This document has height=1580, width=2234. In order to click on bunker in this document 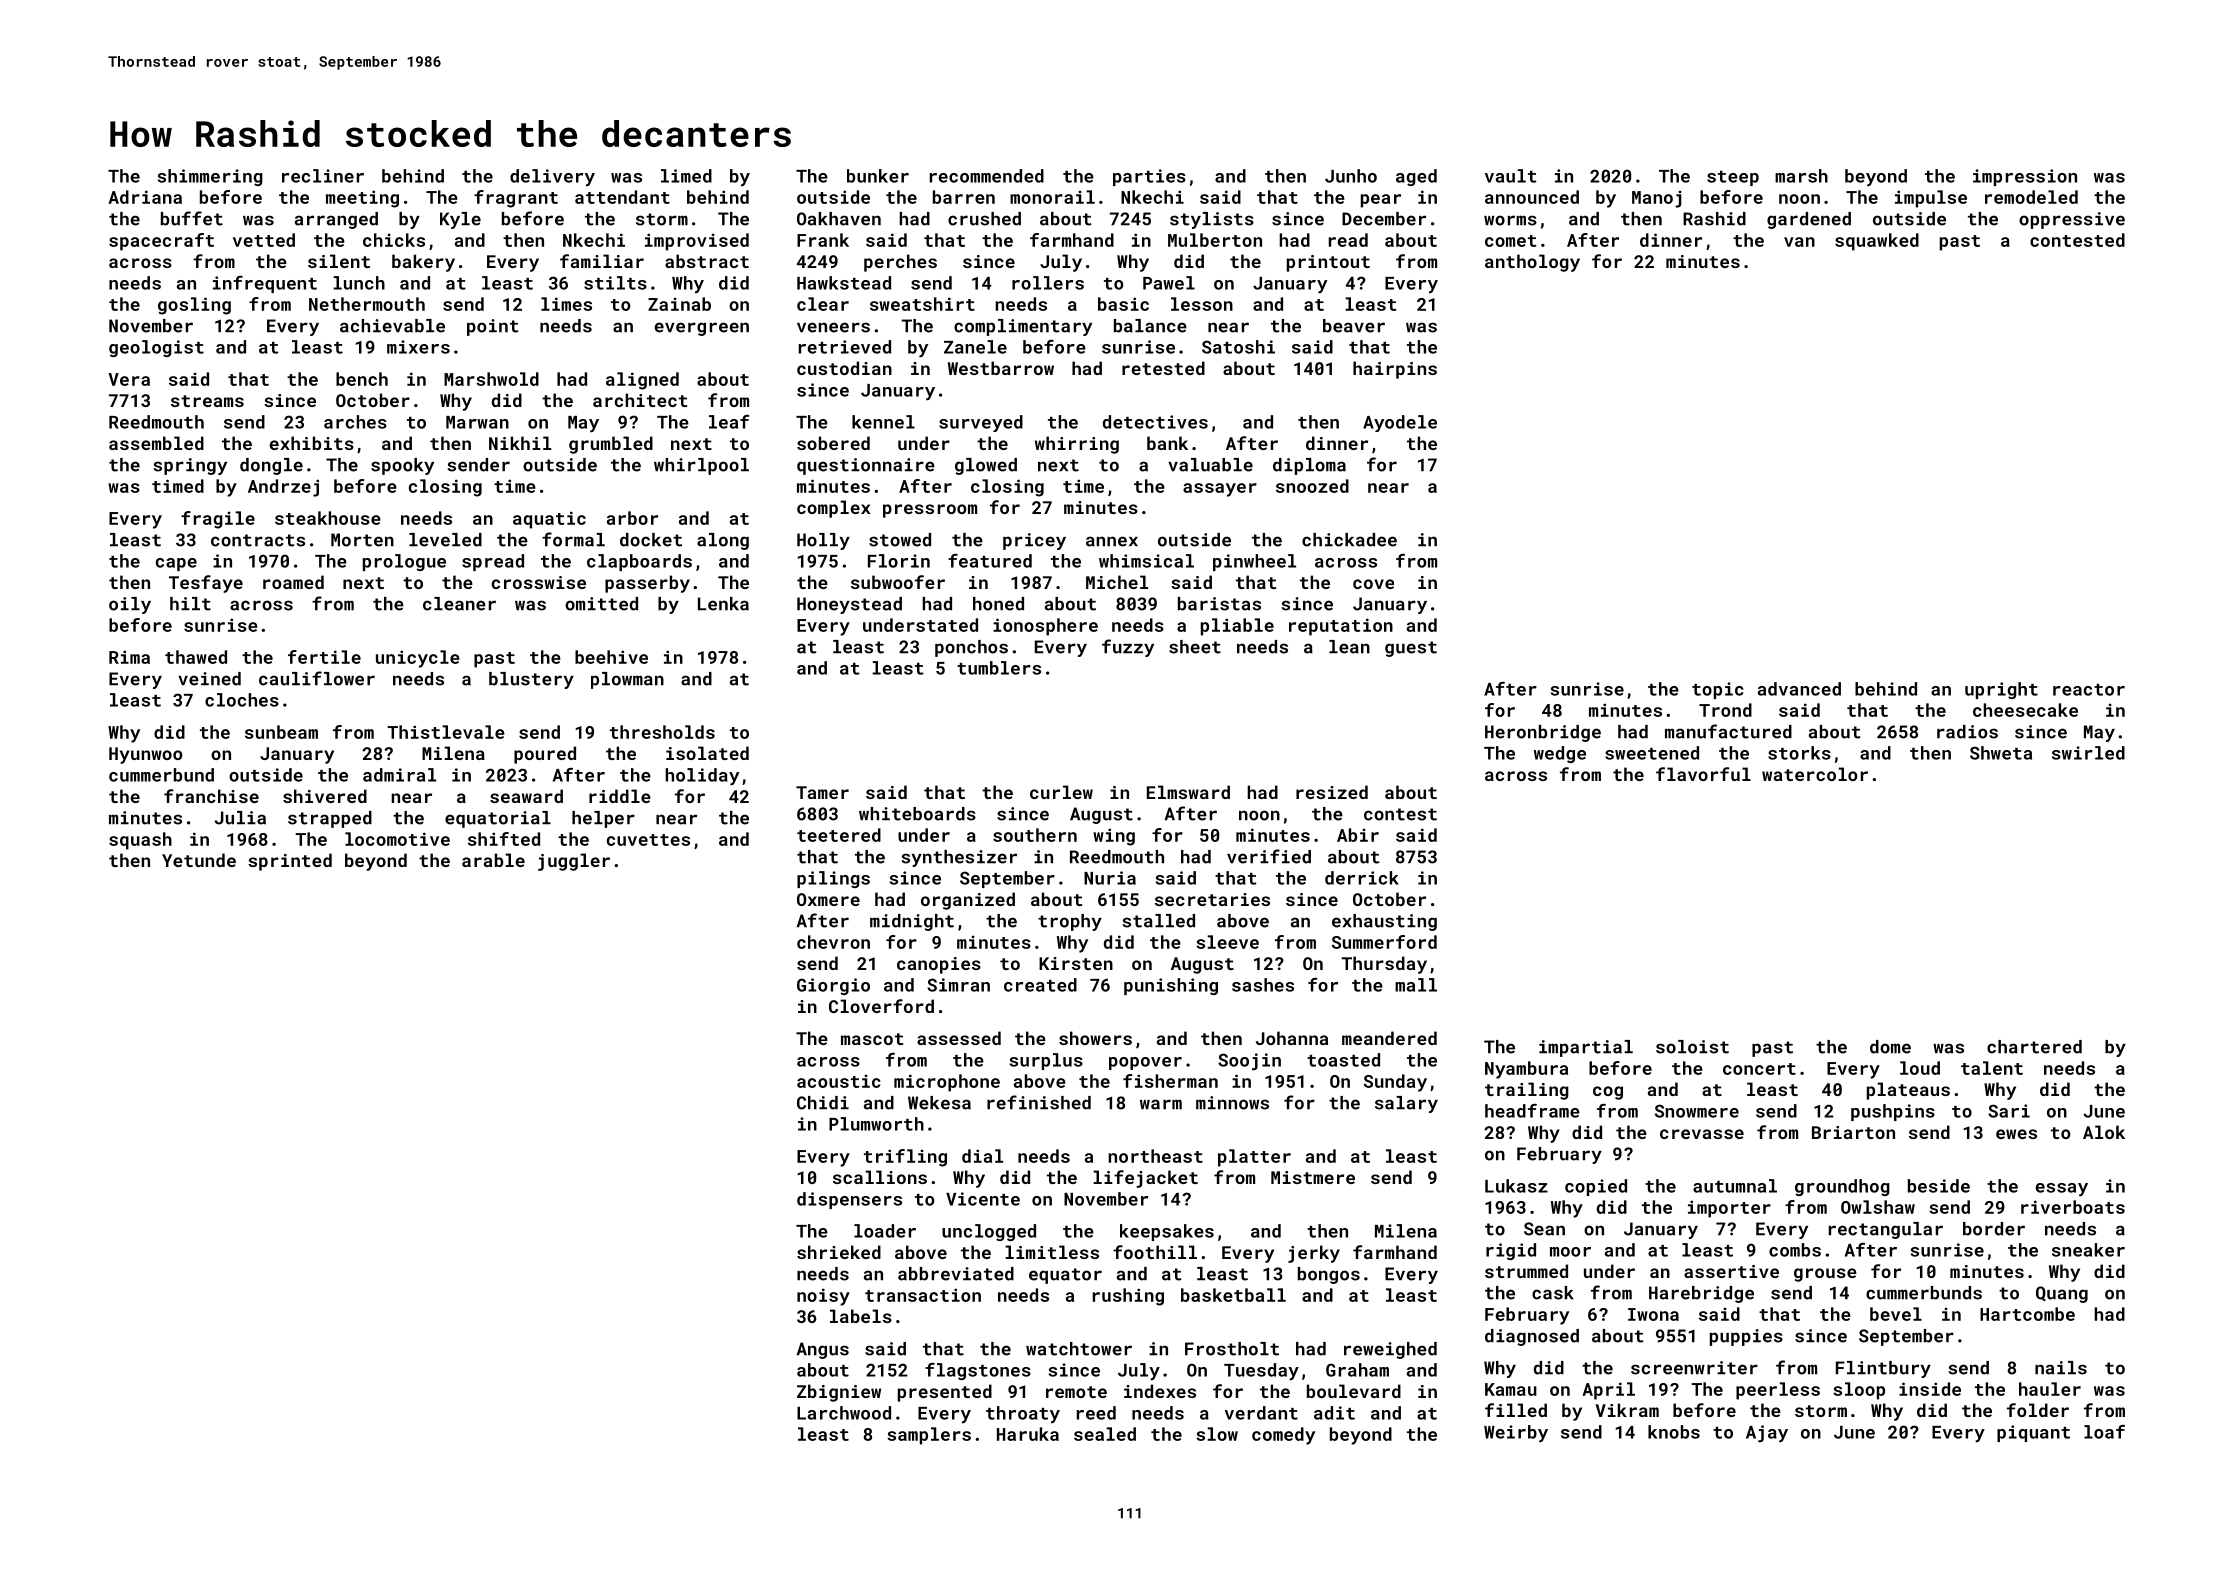, I will do `click(878, 176)`.
